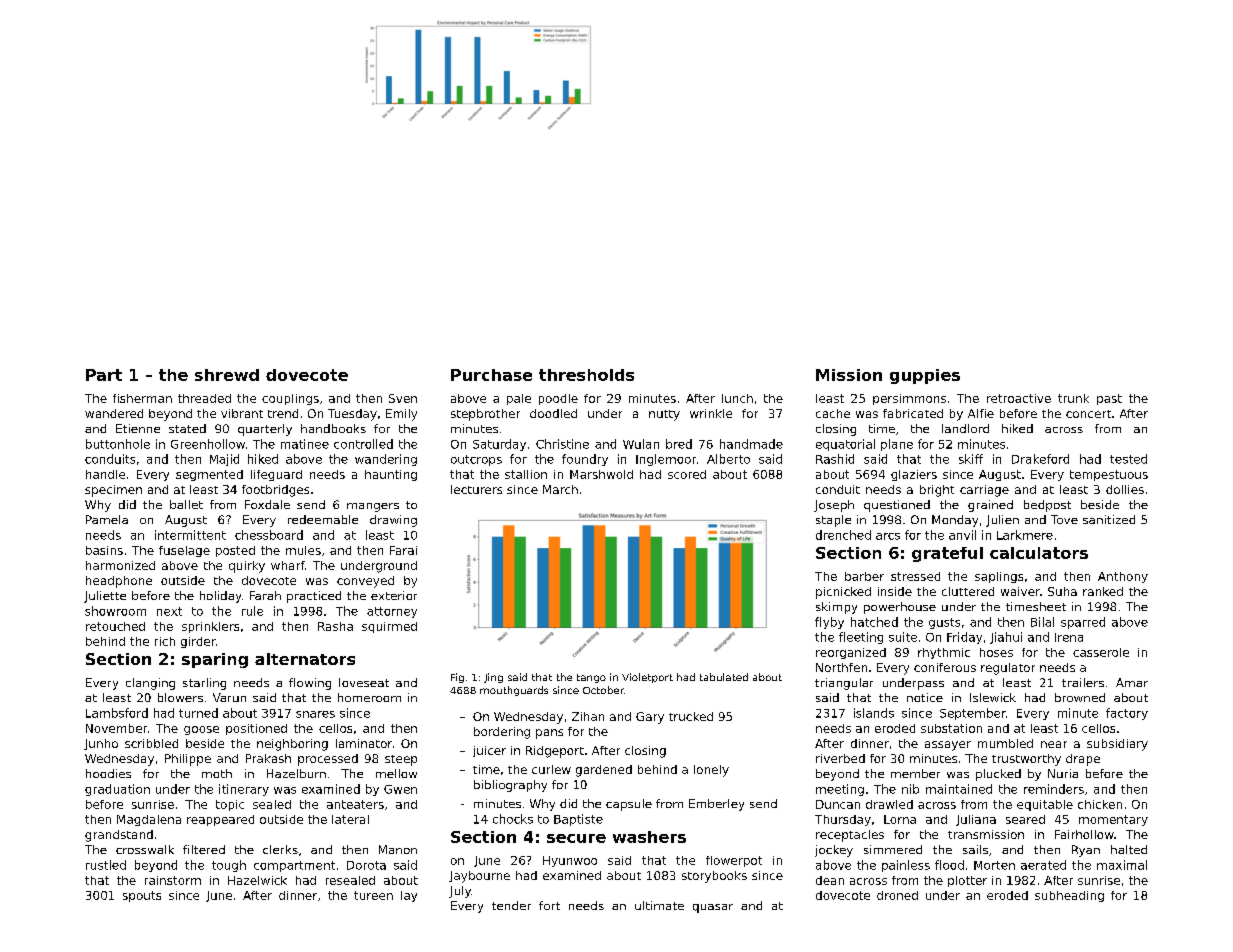 The image size is (1233, 952). I want to click on Marshwold, so click(601, 474).
